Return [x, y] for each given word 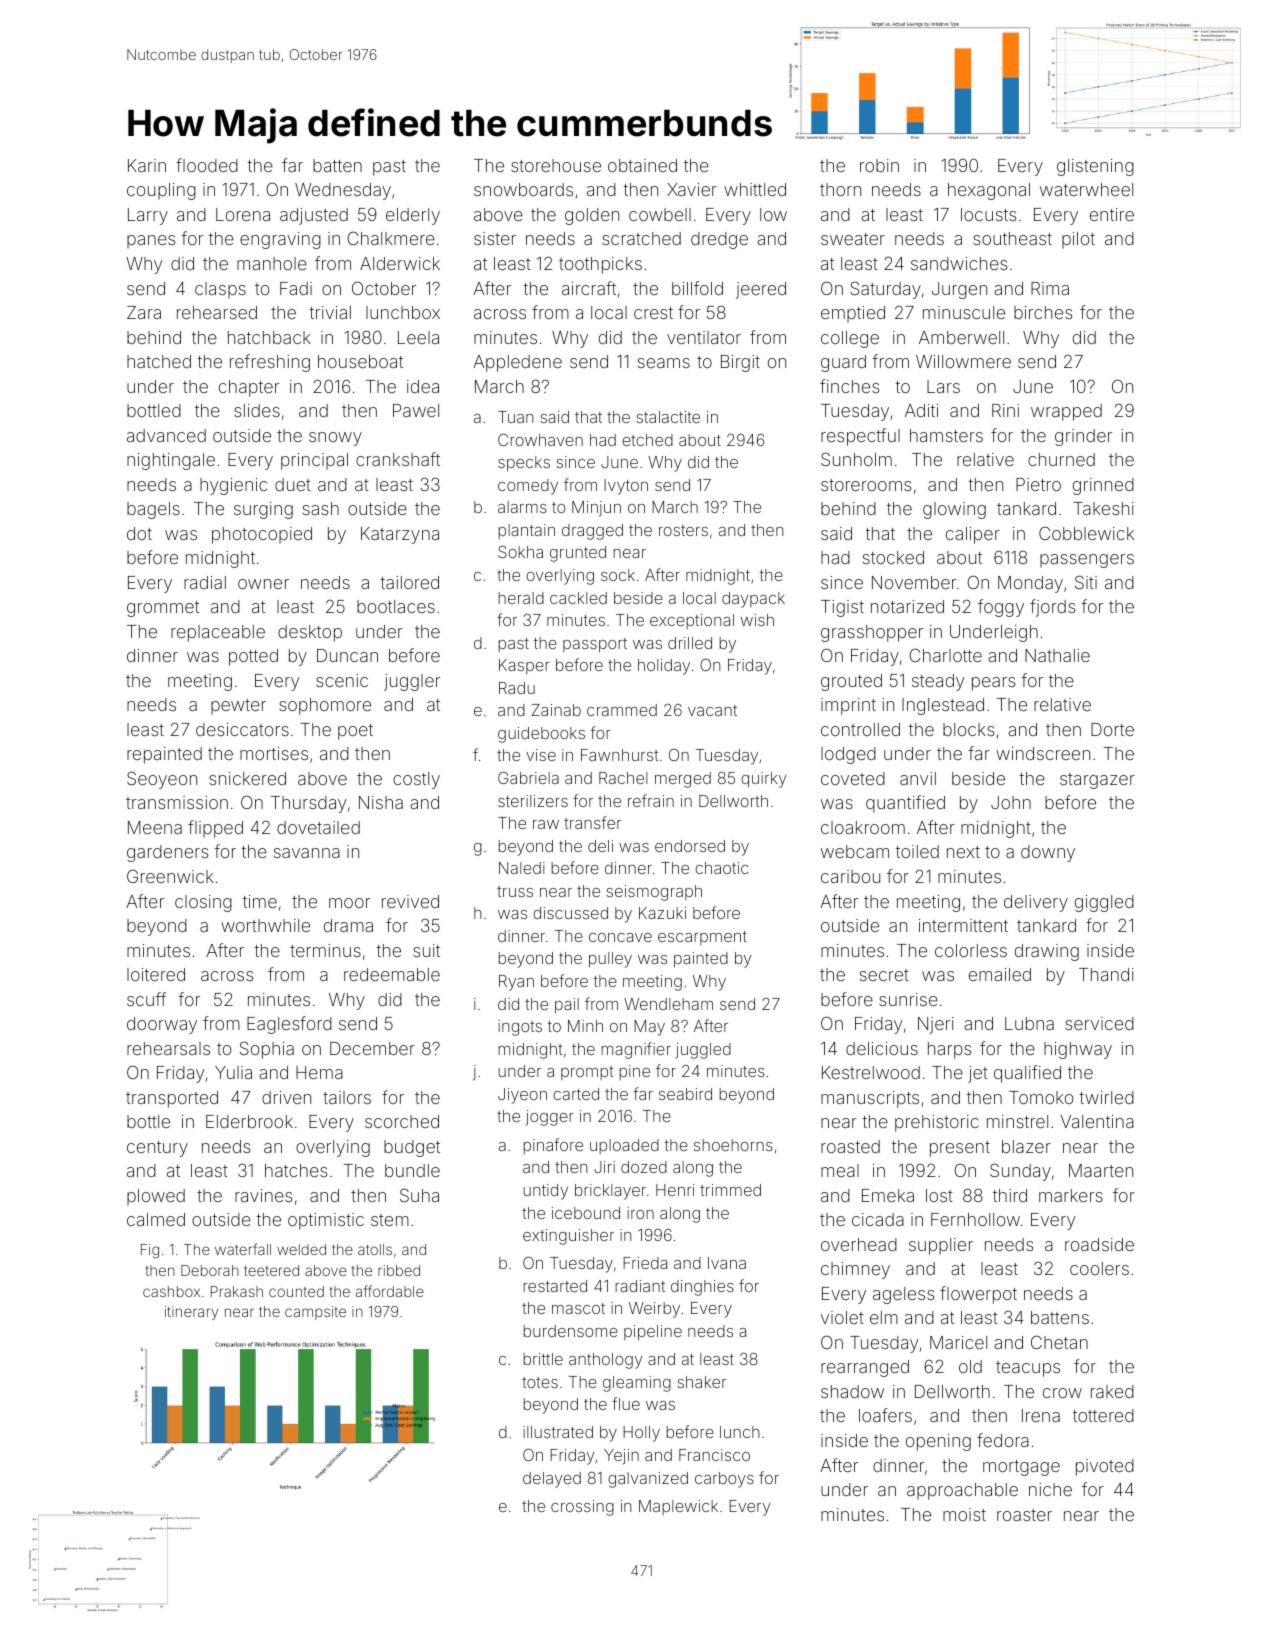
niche [1050, 1489]
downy [1048, 853]
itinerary [191, 1313]
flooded [207, 165]
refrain [651, 800]
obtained [642, 165]
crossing [582, 1508]
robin [879, 165]
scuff [146, 999]
